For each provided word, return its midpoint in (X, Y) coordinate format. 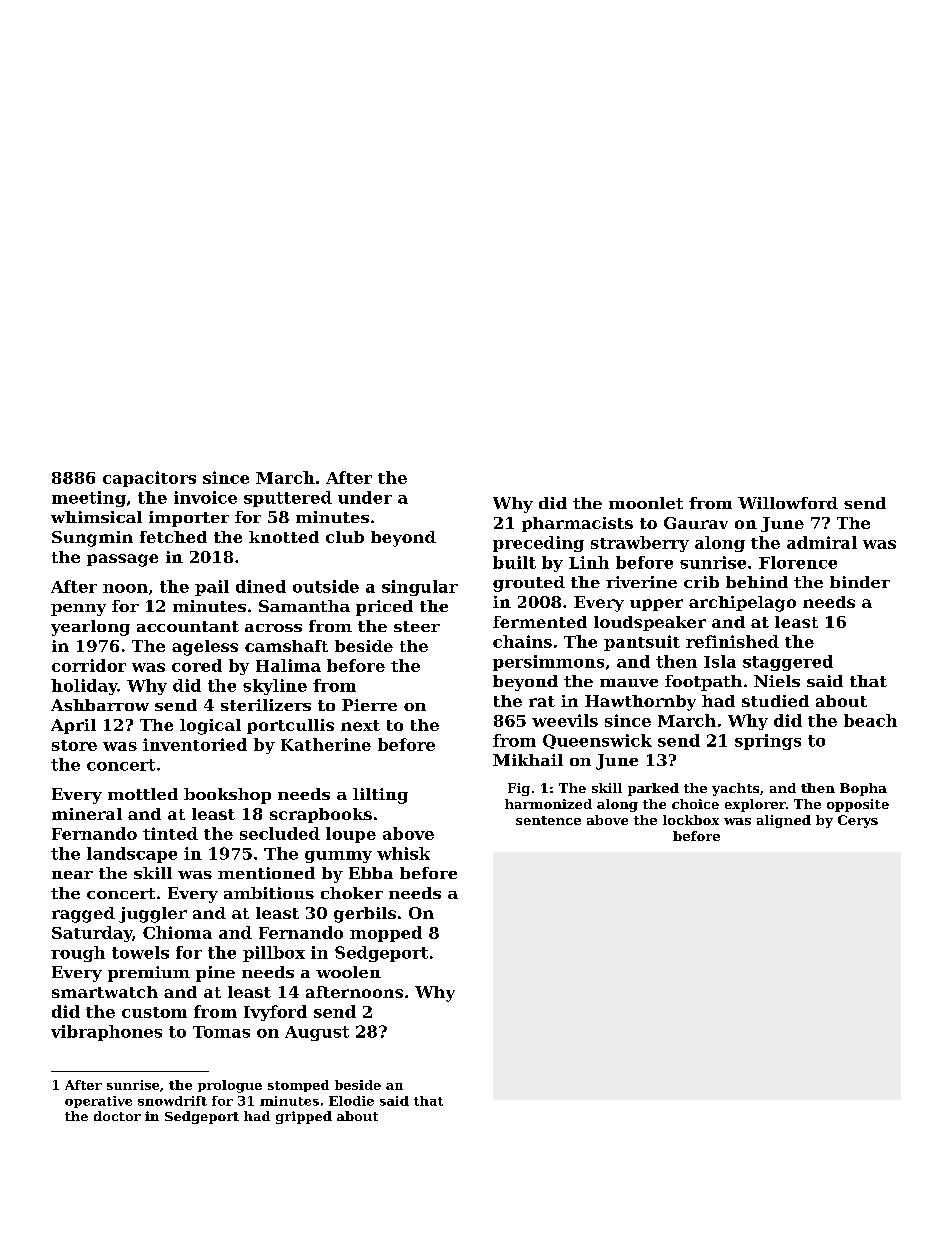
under (365, 497)
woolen (348, 972)
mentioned (266, 873)
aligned (784, 821)
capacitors (149, 479)
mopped (386, 934)
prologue (230, 1086)
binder (860, 582)
